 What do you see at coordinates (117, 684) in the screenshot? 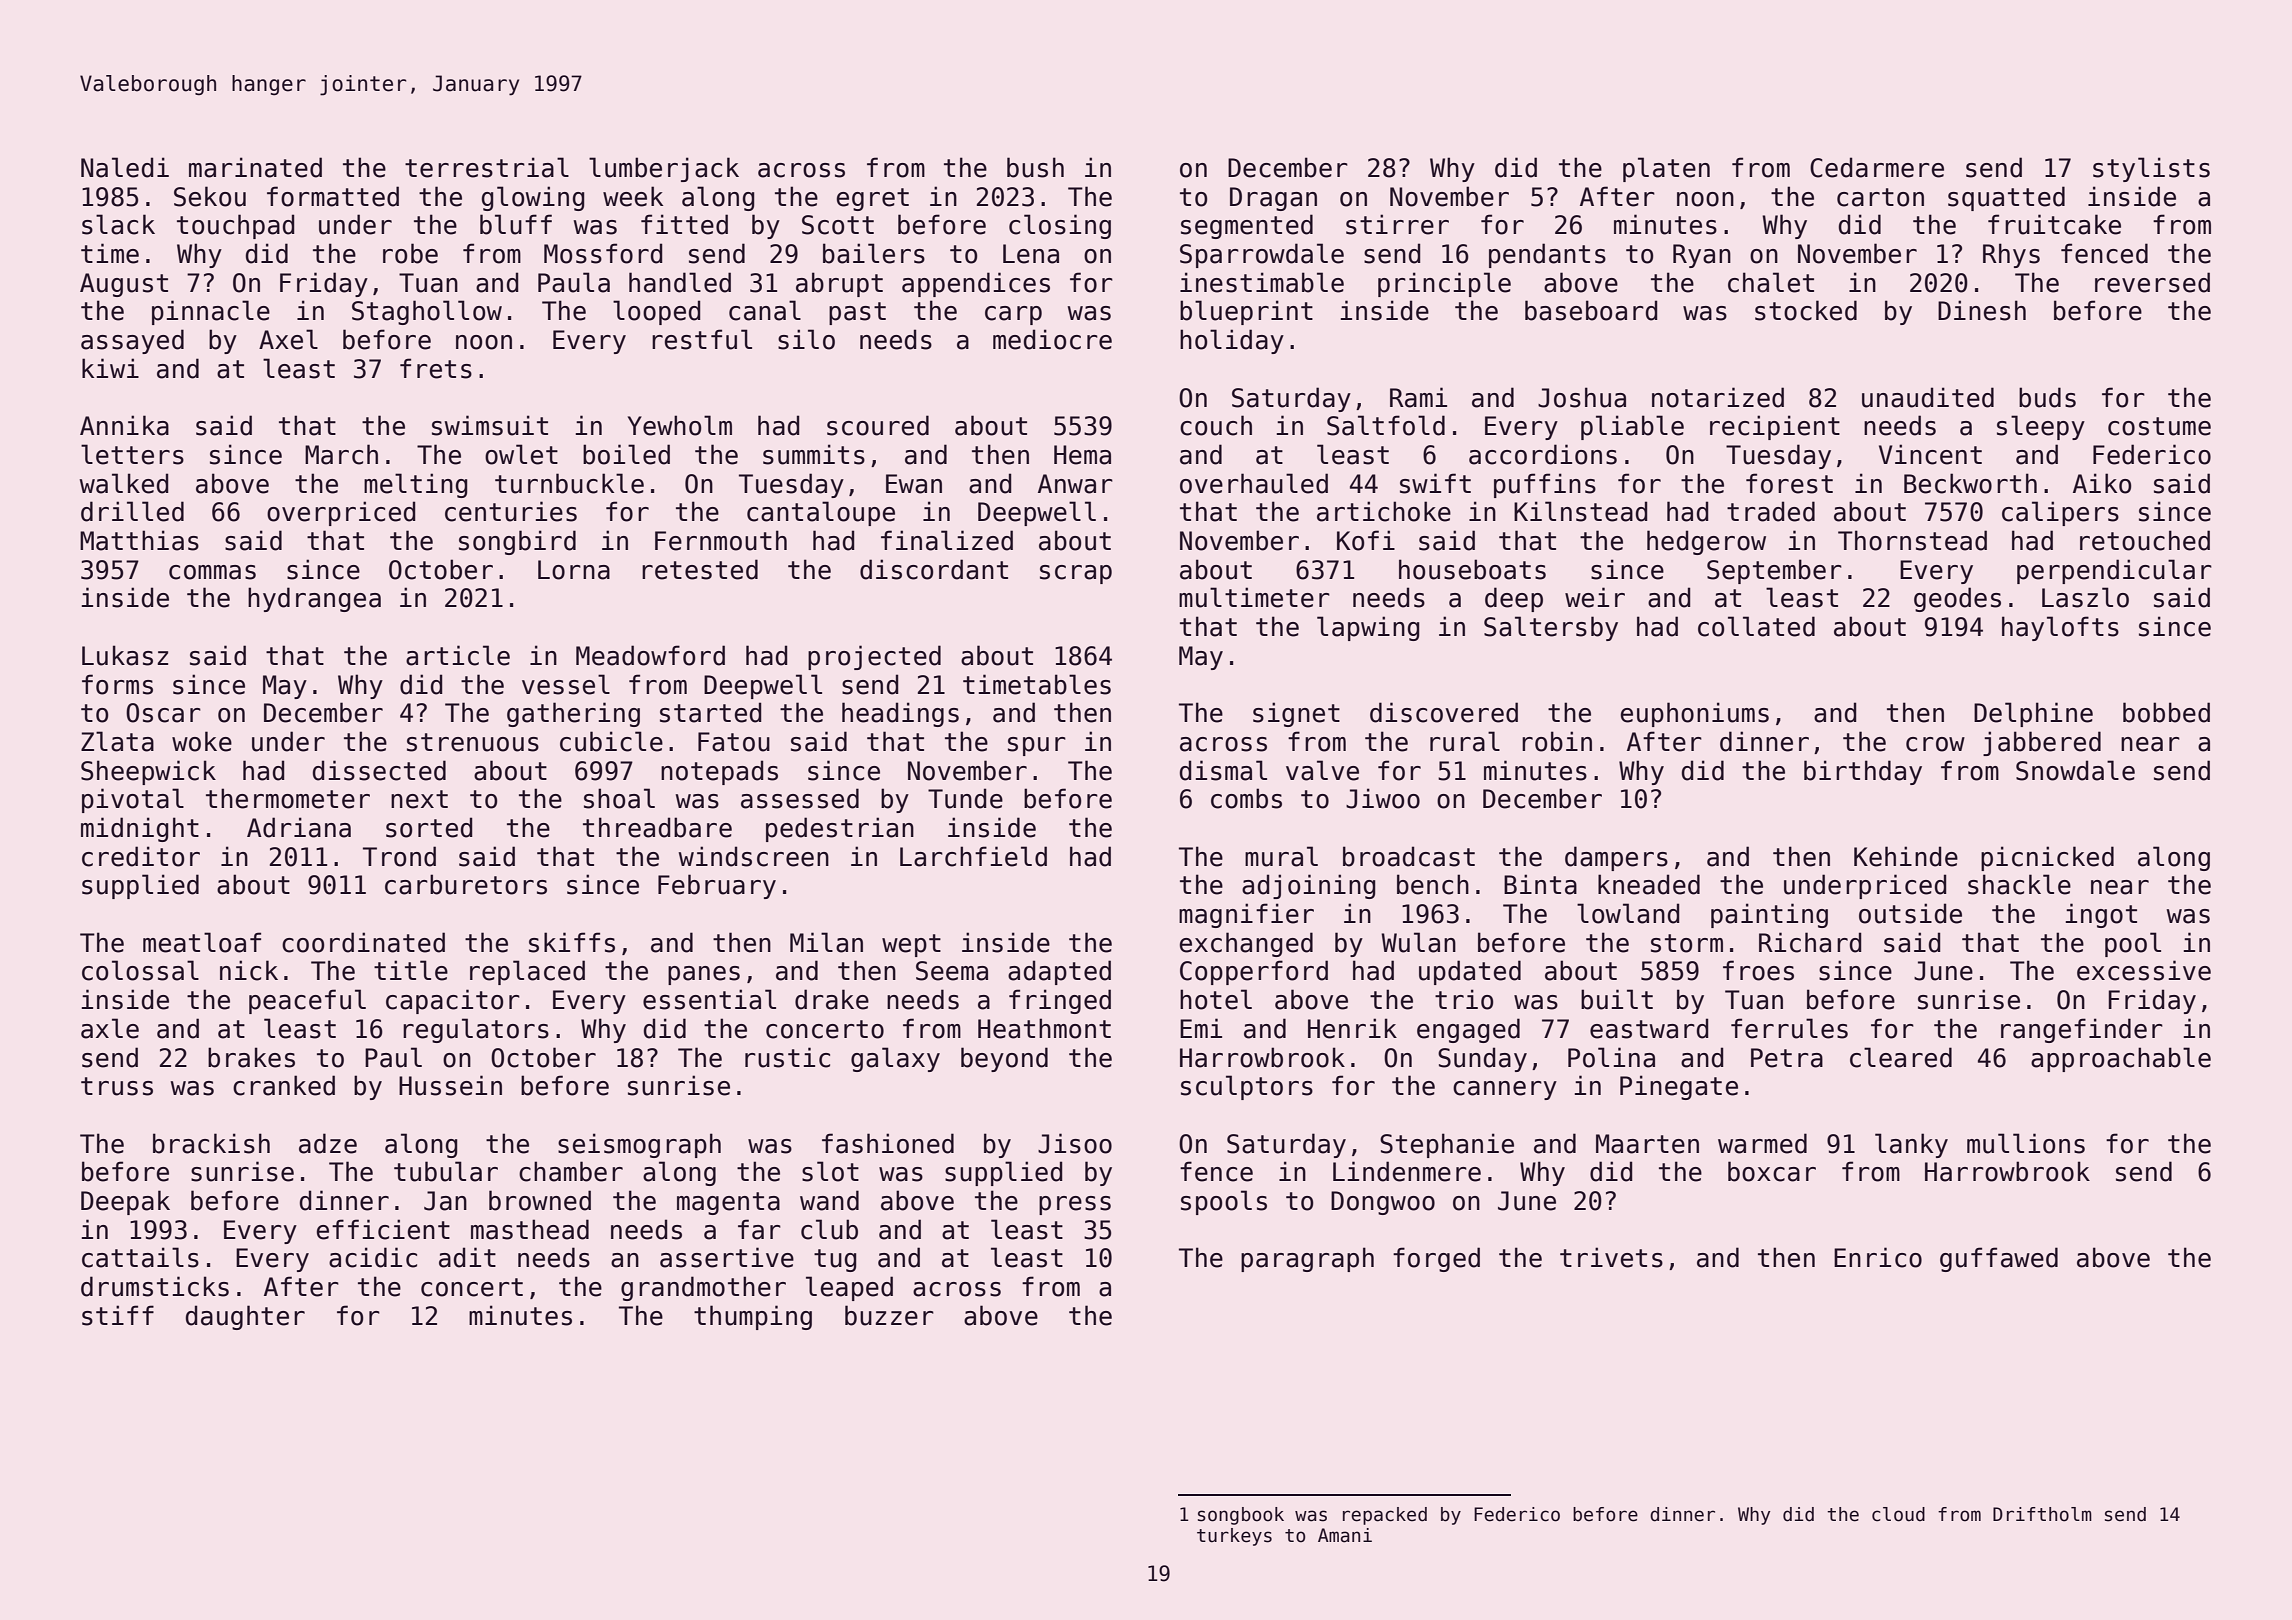
I see `forms` at bounding box center [117, 684].
